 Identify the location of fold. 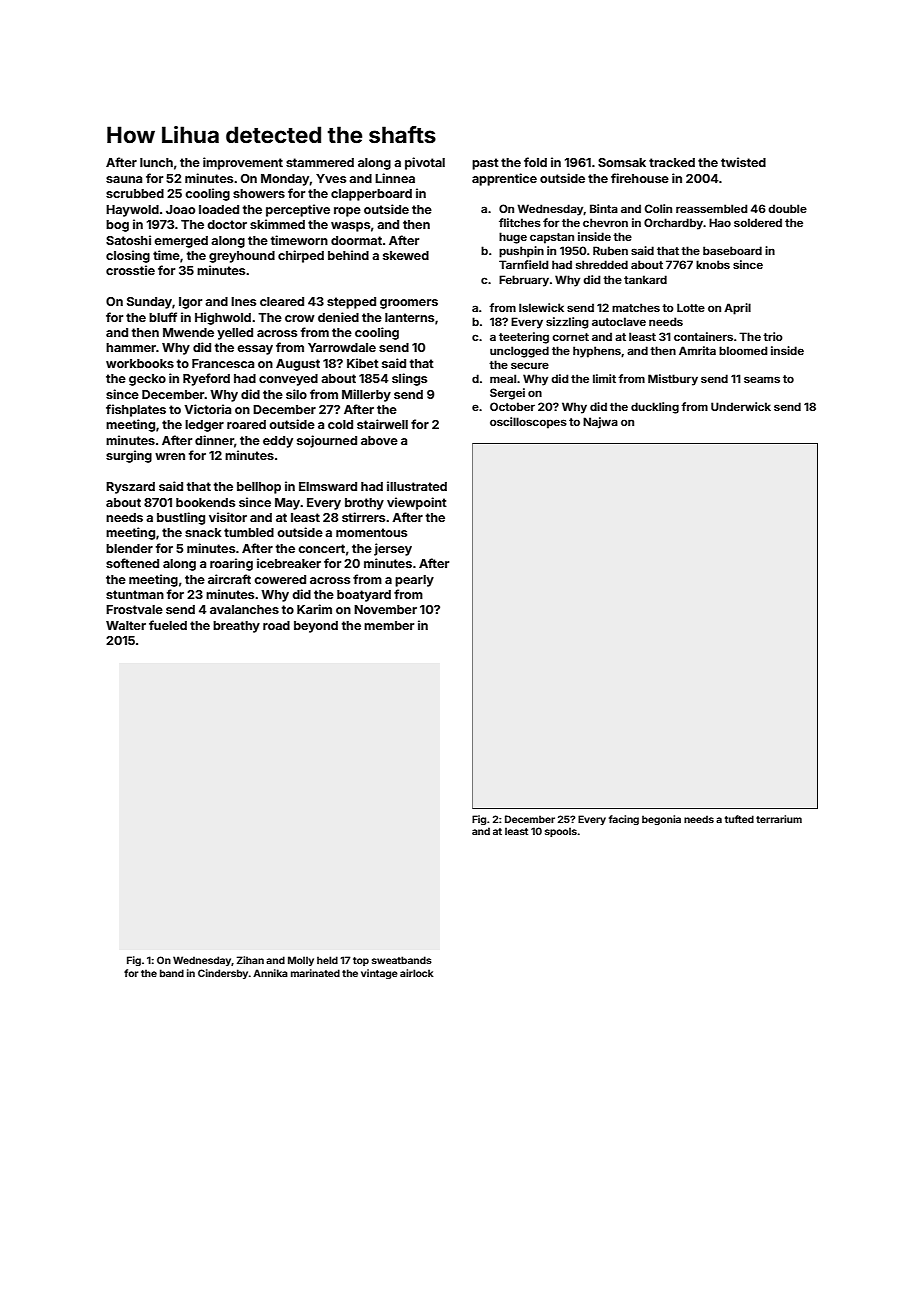
(535, 162).
